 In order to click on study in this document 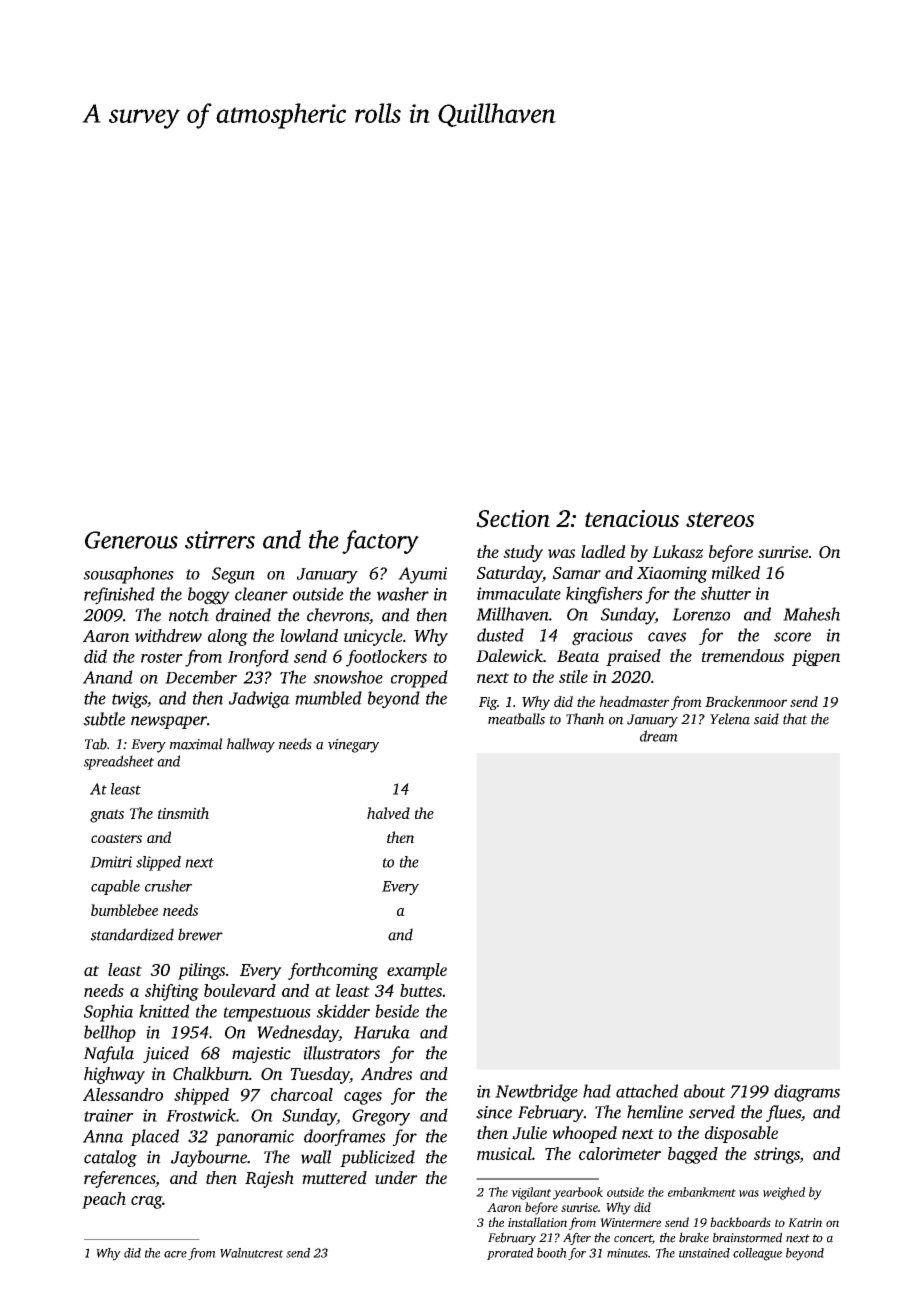, I will do `click(523, 553)`.
